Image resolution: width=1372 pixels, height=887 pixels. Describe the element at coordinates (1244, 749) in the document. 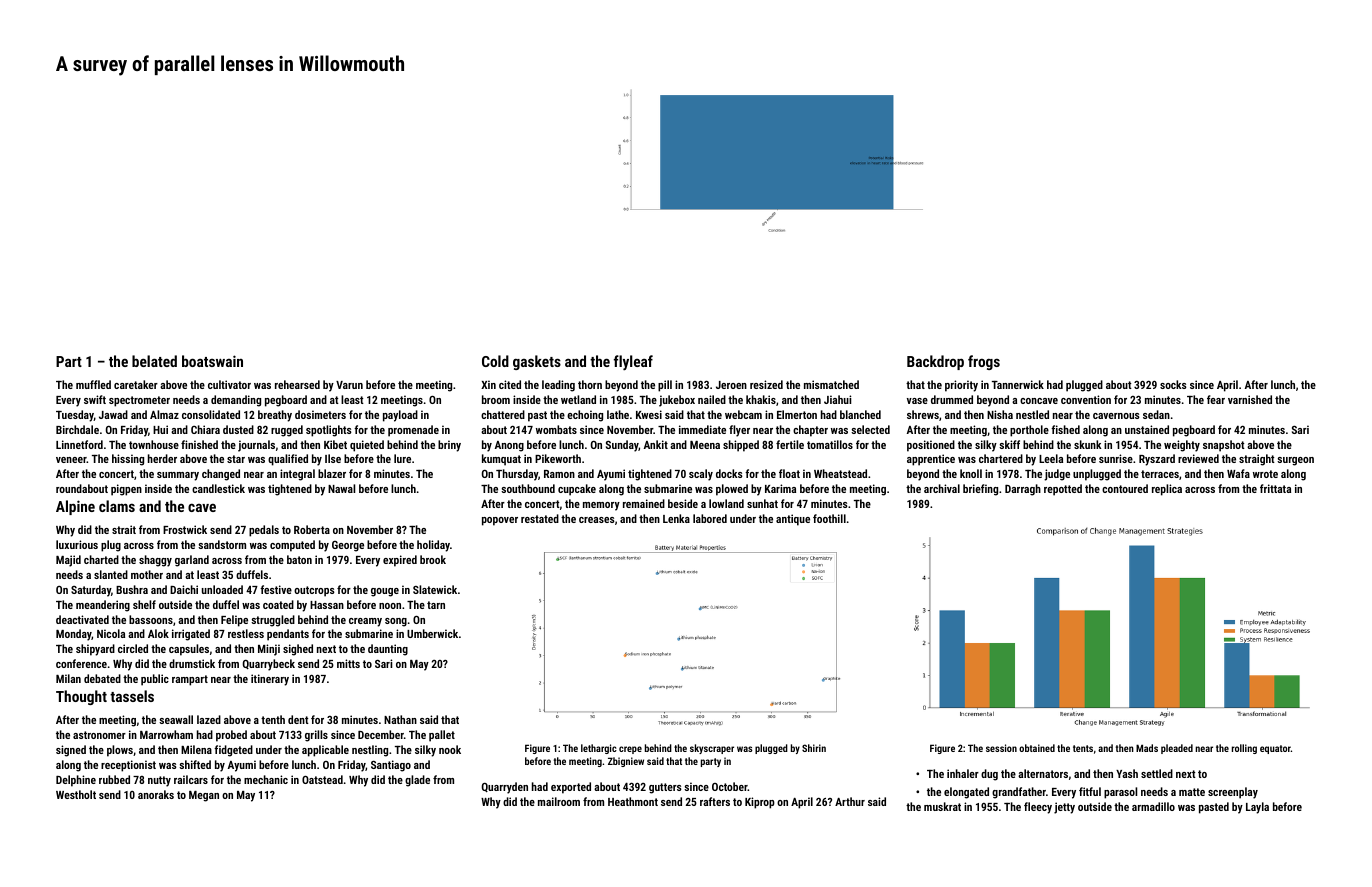

I see `rolling` at that location.
